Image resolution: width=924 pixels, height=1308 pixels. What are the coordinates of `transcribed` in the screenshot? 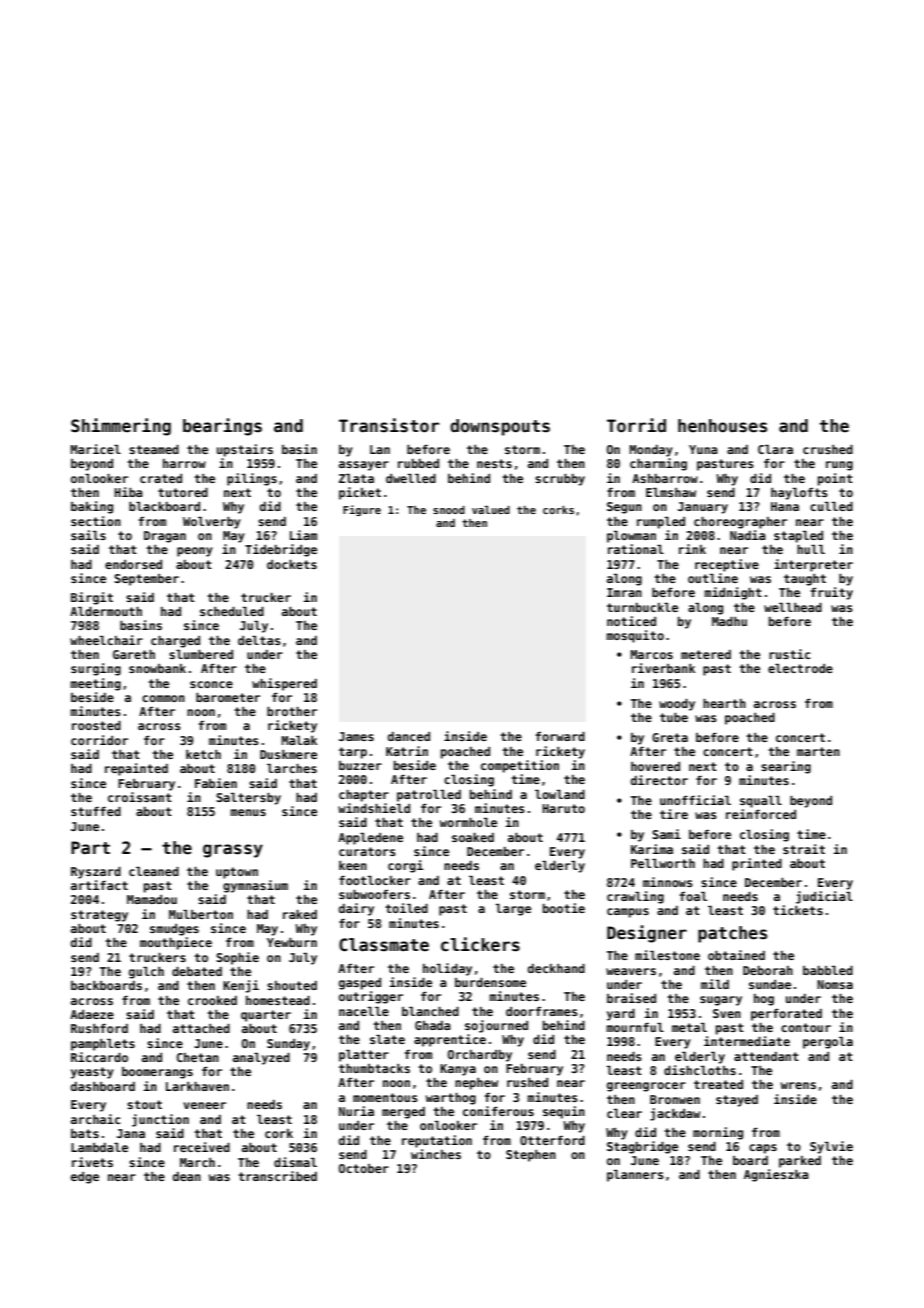 It's located at (277, 1176).
